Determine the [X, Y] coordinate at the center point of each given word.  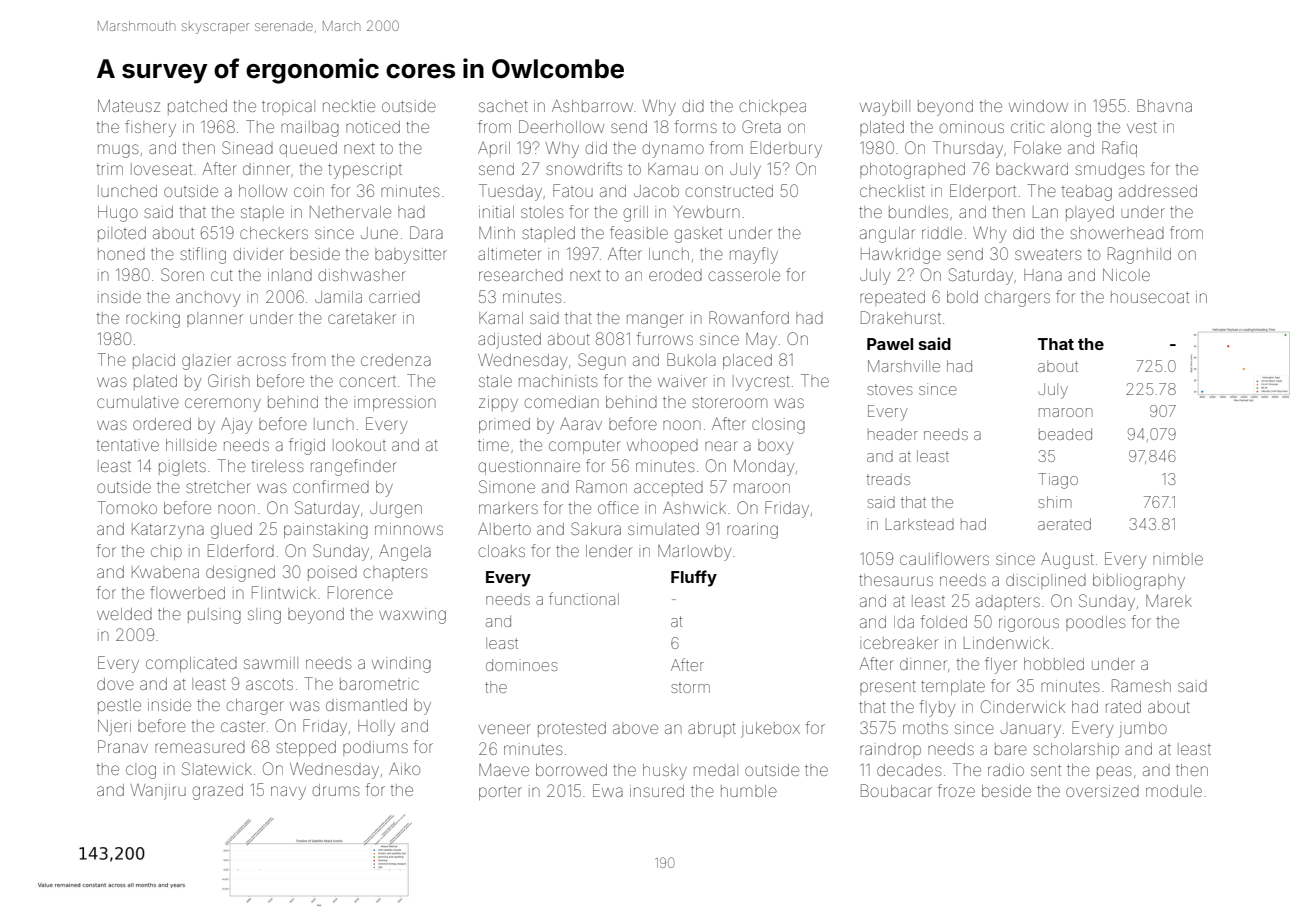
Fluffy [694, 578]
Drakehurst [901, 317]
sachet [503, 106]
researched [521, 275]
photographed [912, 171]
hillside [191, 445]
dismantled [366, 705]
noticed [373, 127]
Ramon [601, 486]
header [893, 434]
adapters [1008, 602]
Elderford [241, 550]
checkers [274, 233]
